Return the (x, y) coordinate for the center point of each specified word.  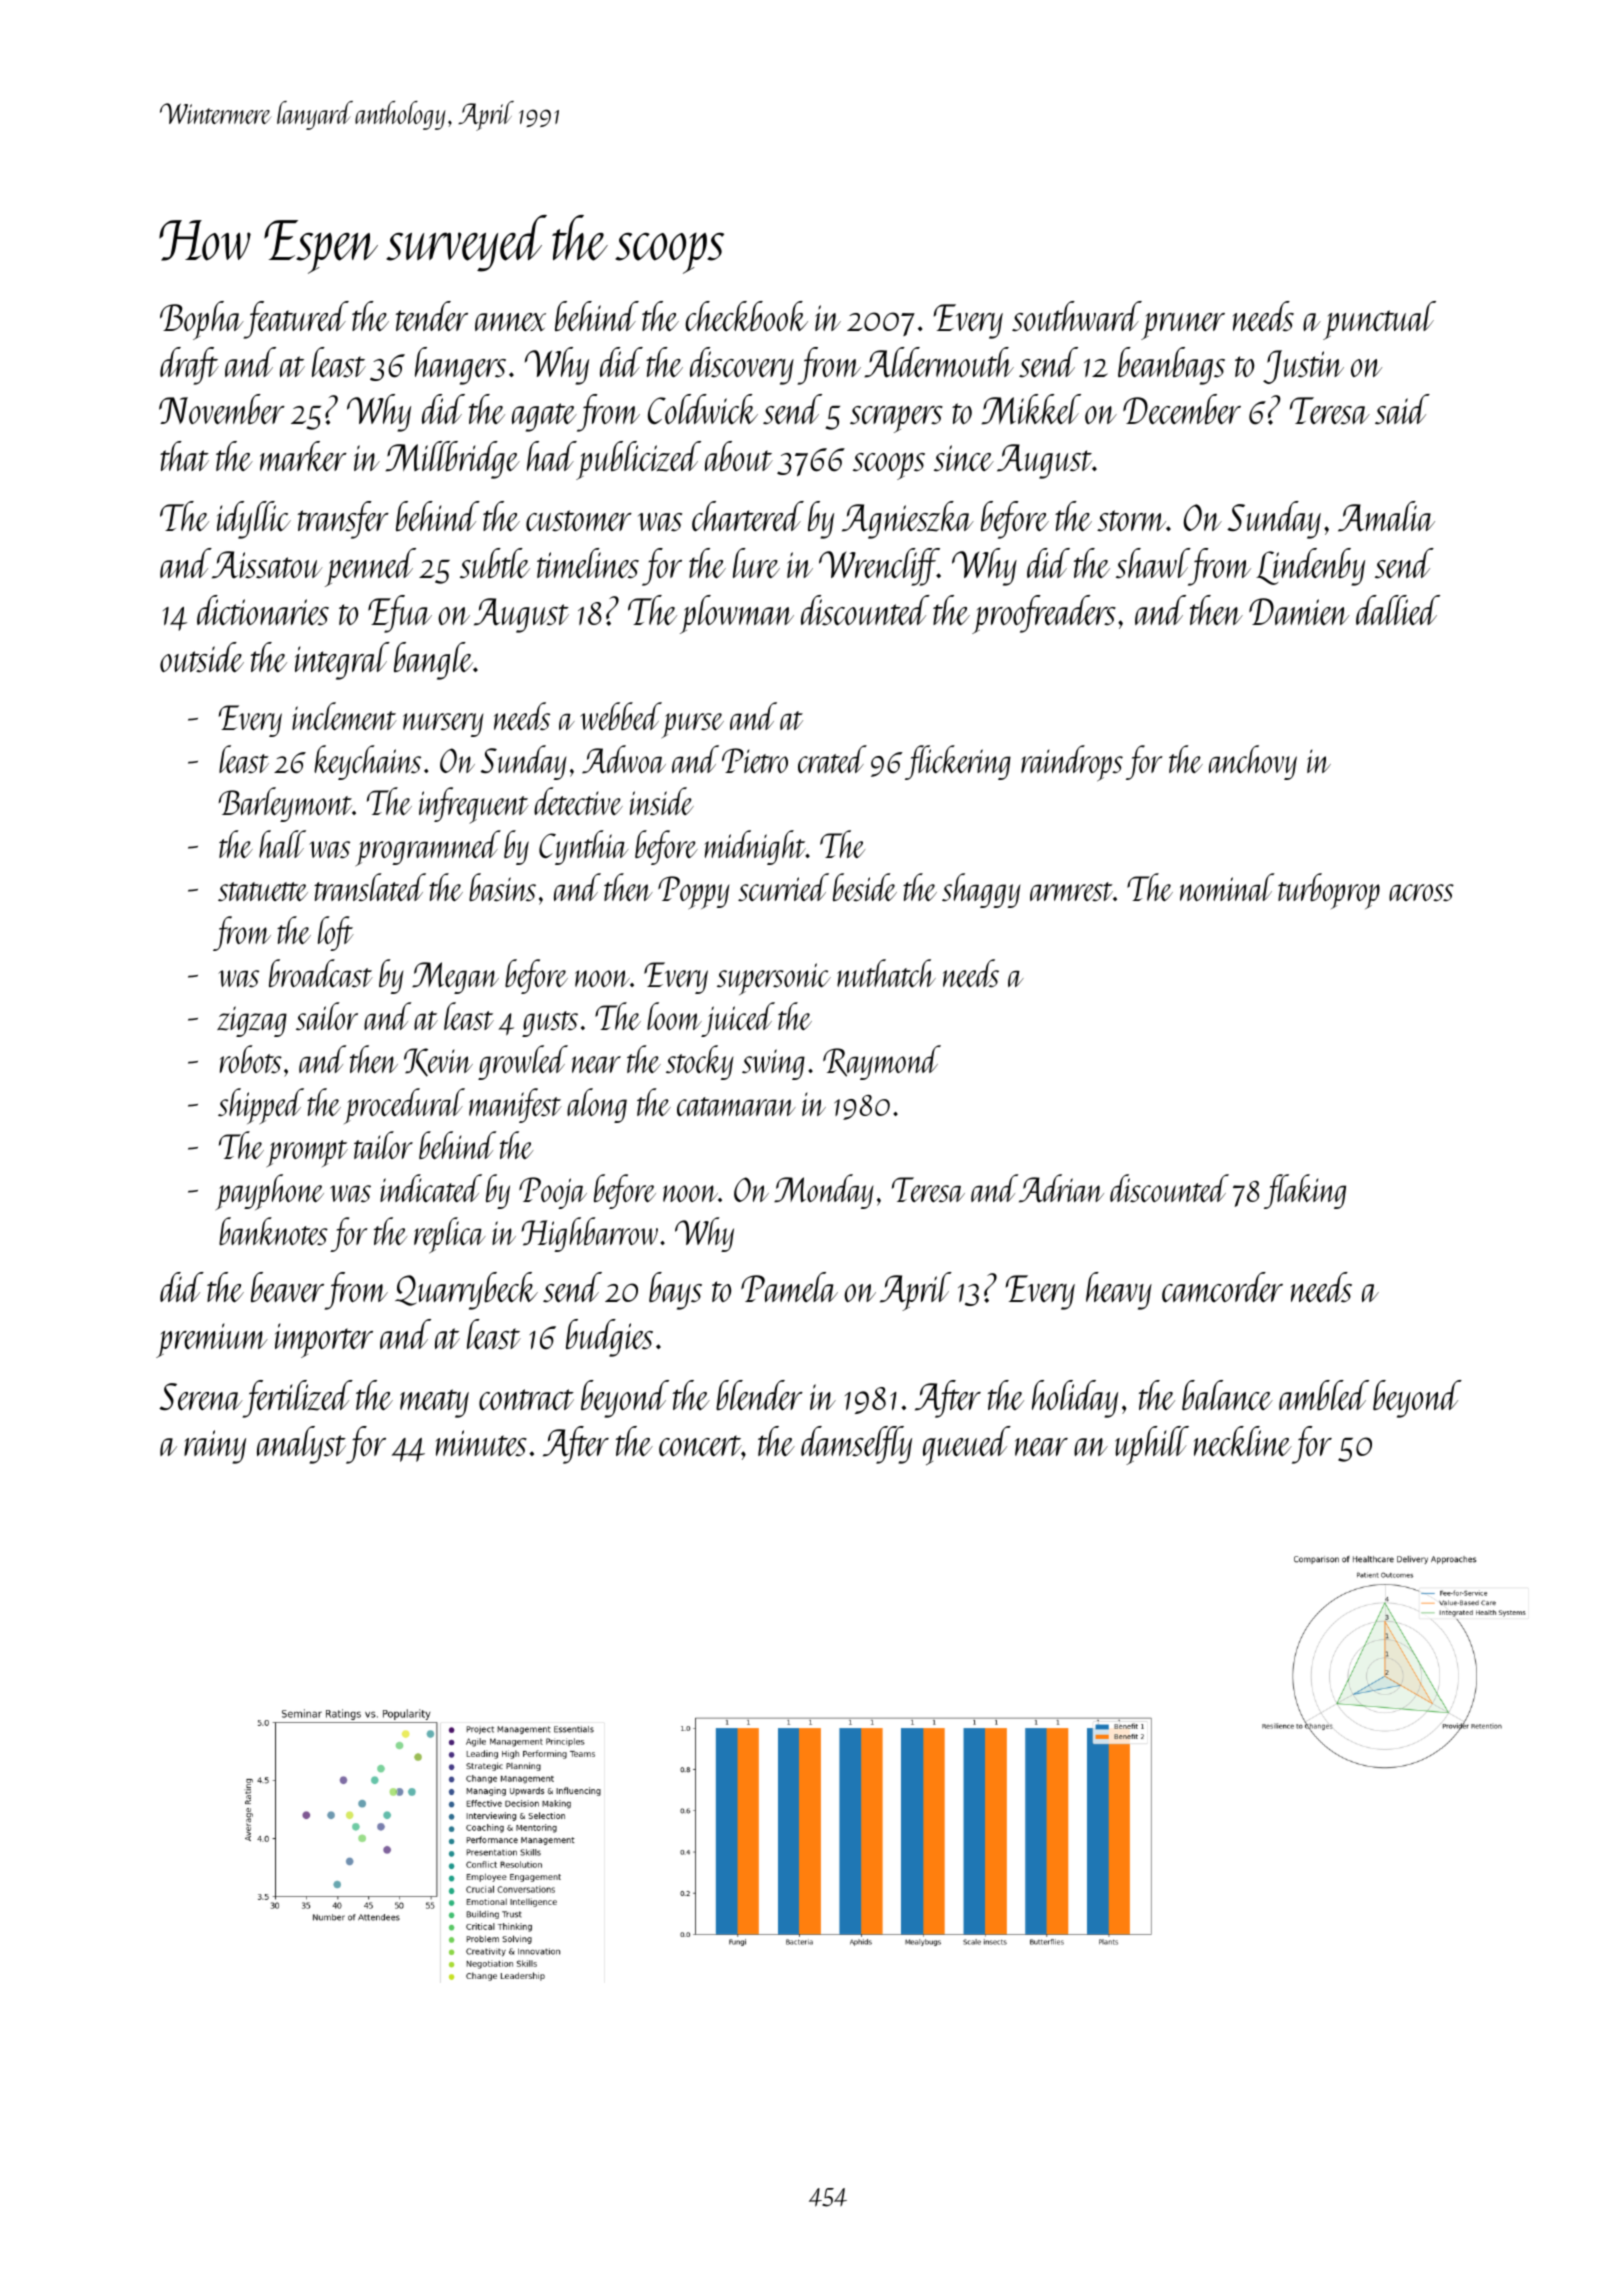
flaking (1305, 1191)
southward (1077, 316)
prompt (307, 1154)
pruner (1183, 326)
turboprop (1329, 891)
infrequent (474, 805)
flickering (958, 762)
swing (773, 1064)
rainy (215, 1447)
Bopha (202, 320)
